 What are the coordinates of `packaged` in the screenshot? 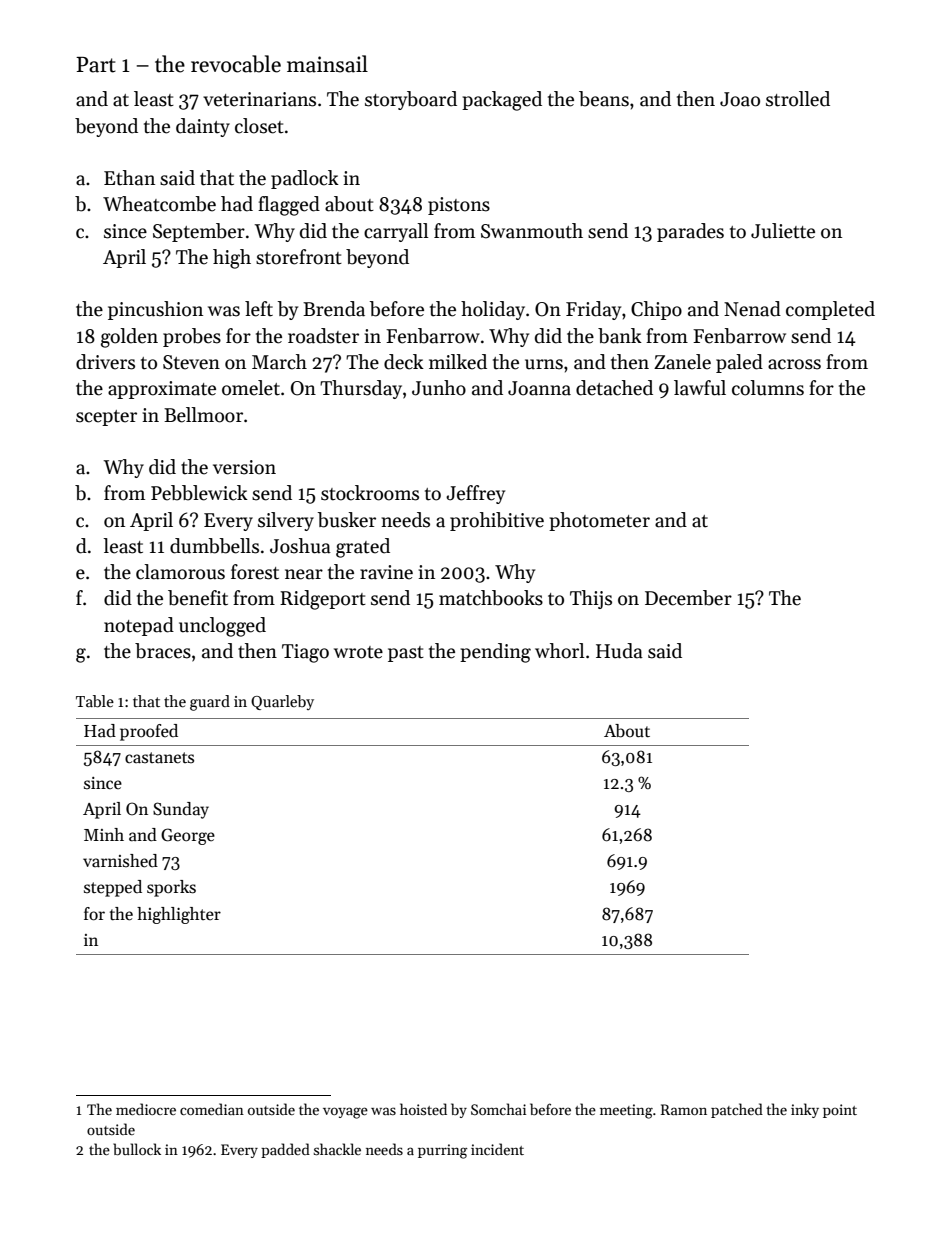 It's located at (502, 101).
